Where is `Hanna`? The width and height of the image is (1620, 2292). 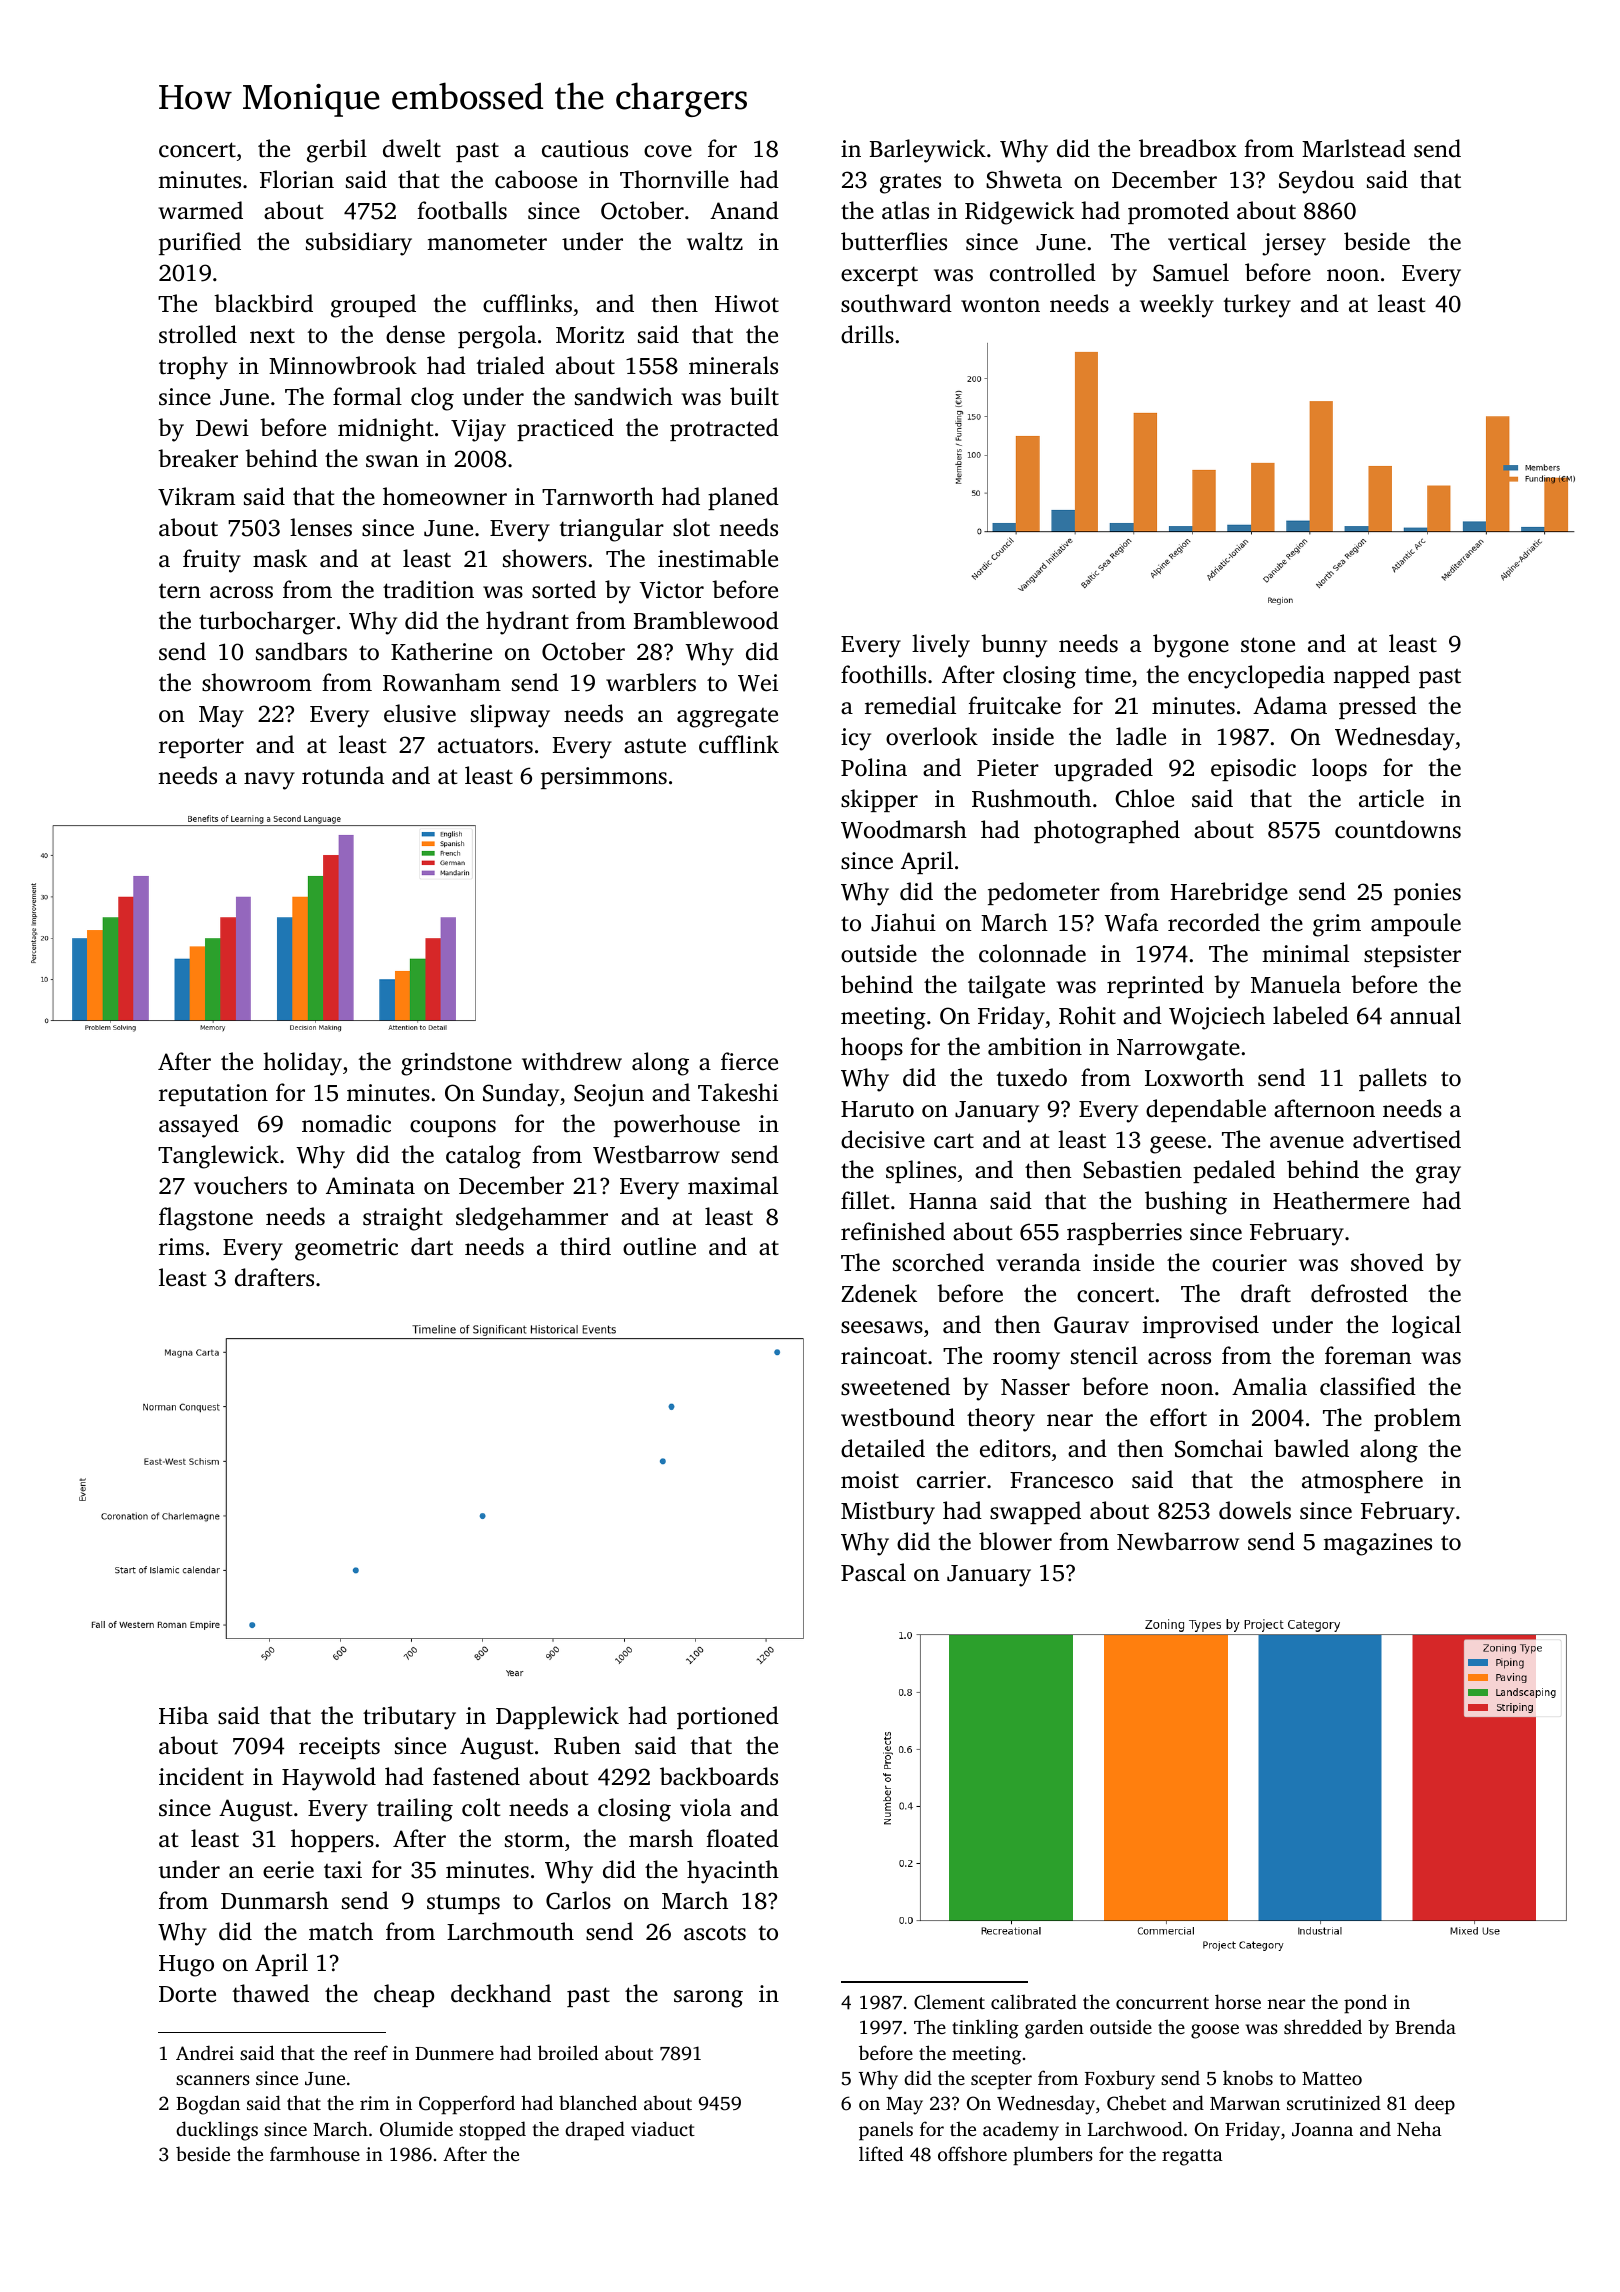
Hanna is located at coordinates (943, 1201).
